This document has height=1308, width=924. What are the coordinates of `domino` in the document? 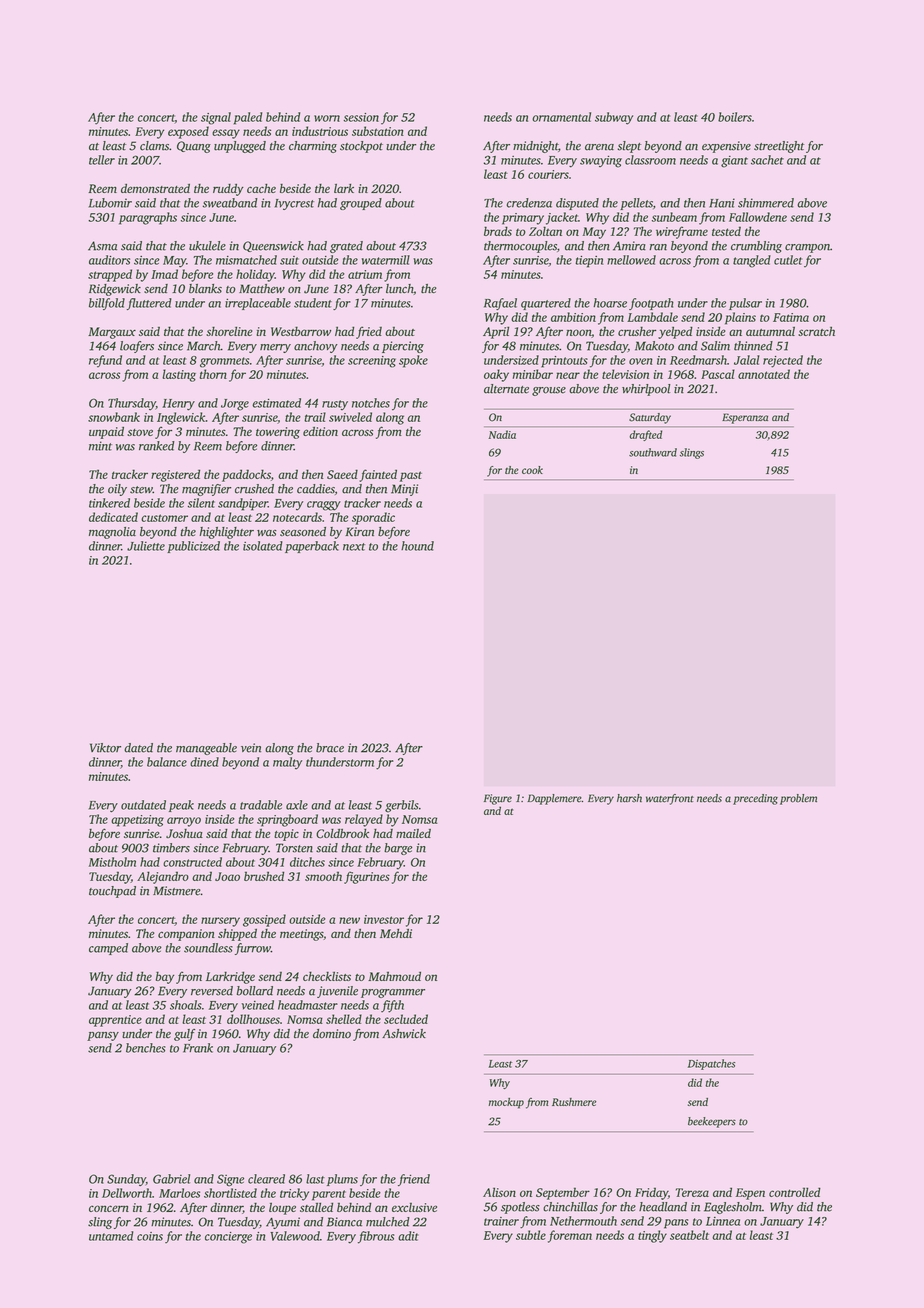 It's located at (332, 1034).
